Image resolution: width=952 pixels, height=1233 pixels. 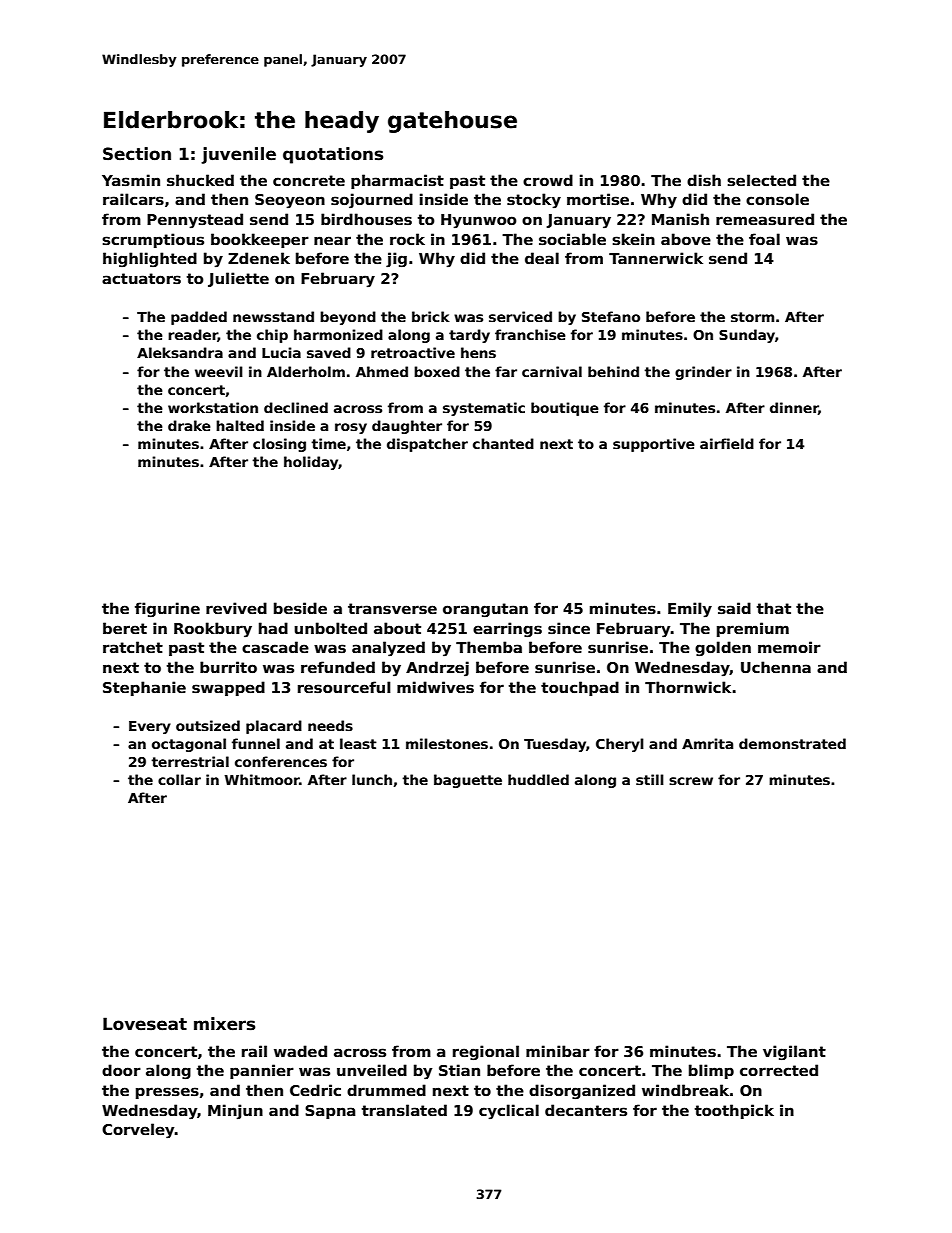 What do you see at coordinates (235, 1111) in the document?
I see `Minjun` at bounding box center [235, 1111].
